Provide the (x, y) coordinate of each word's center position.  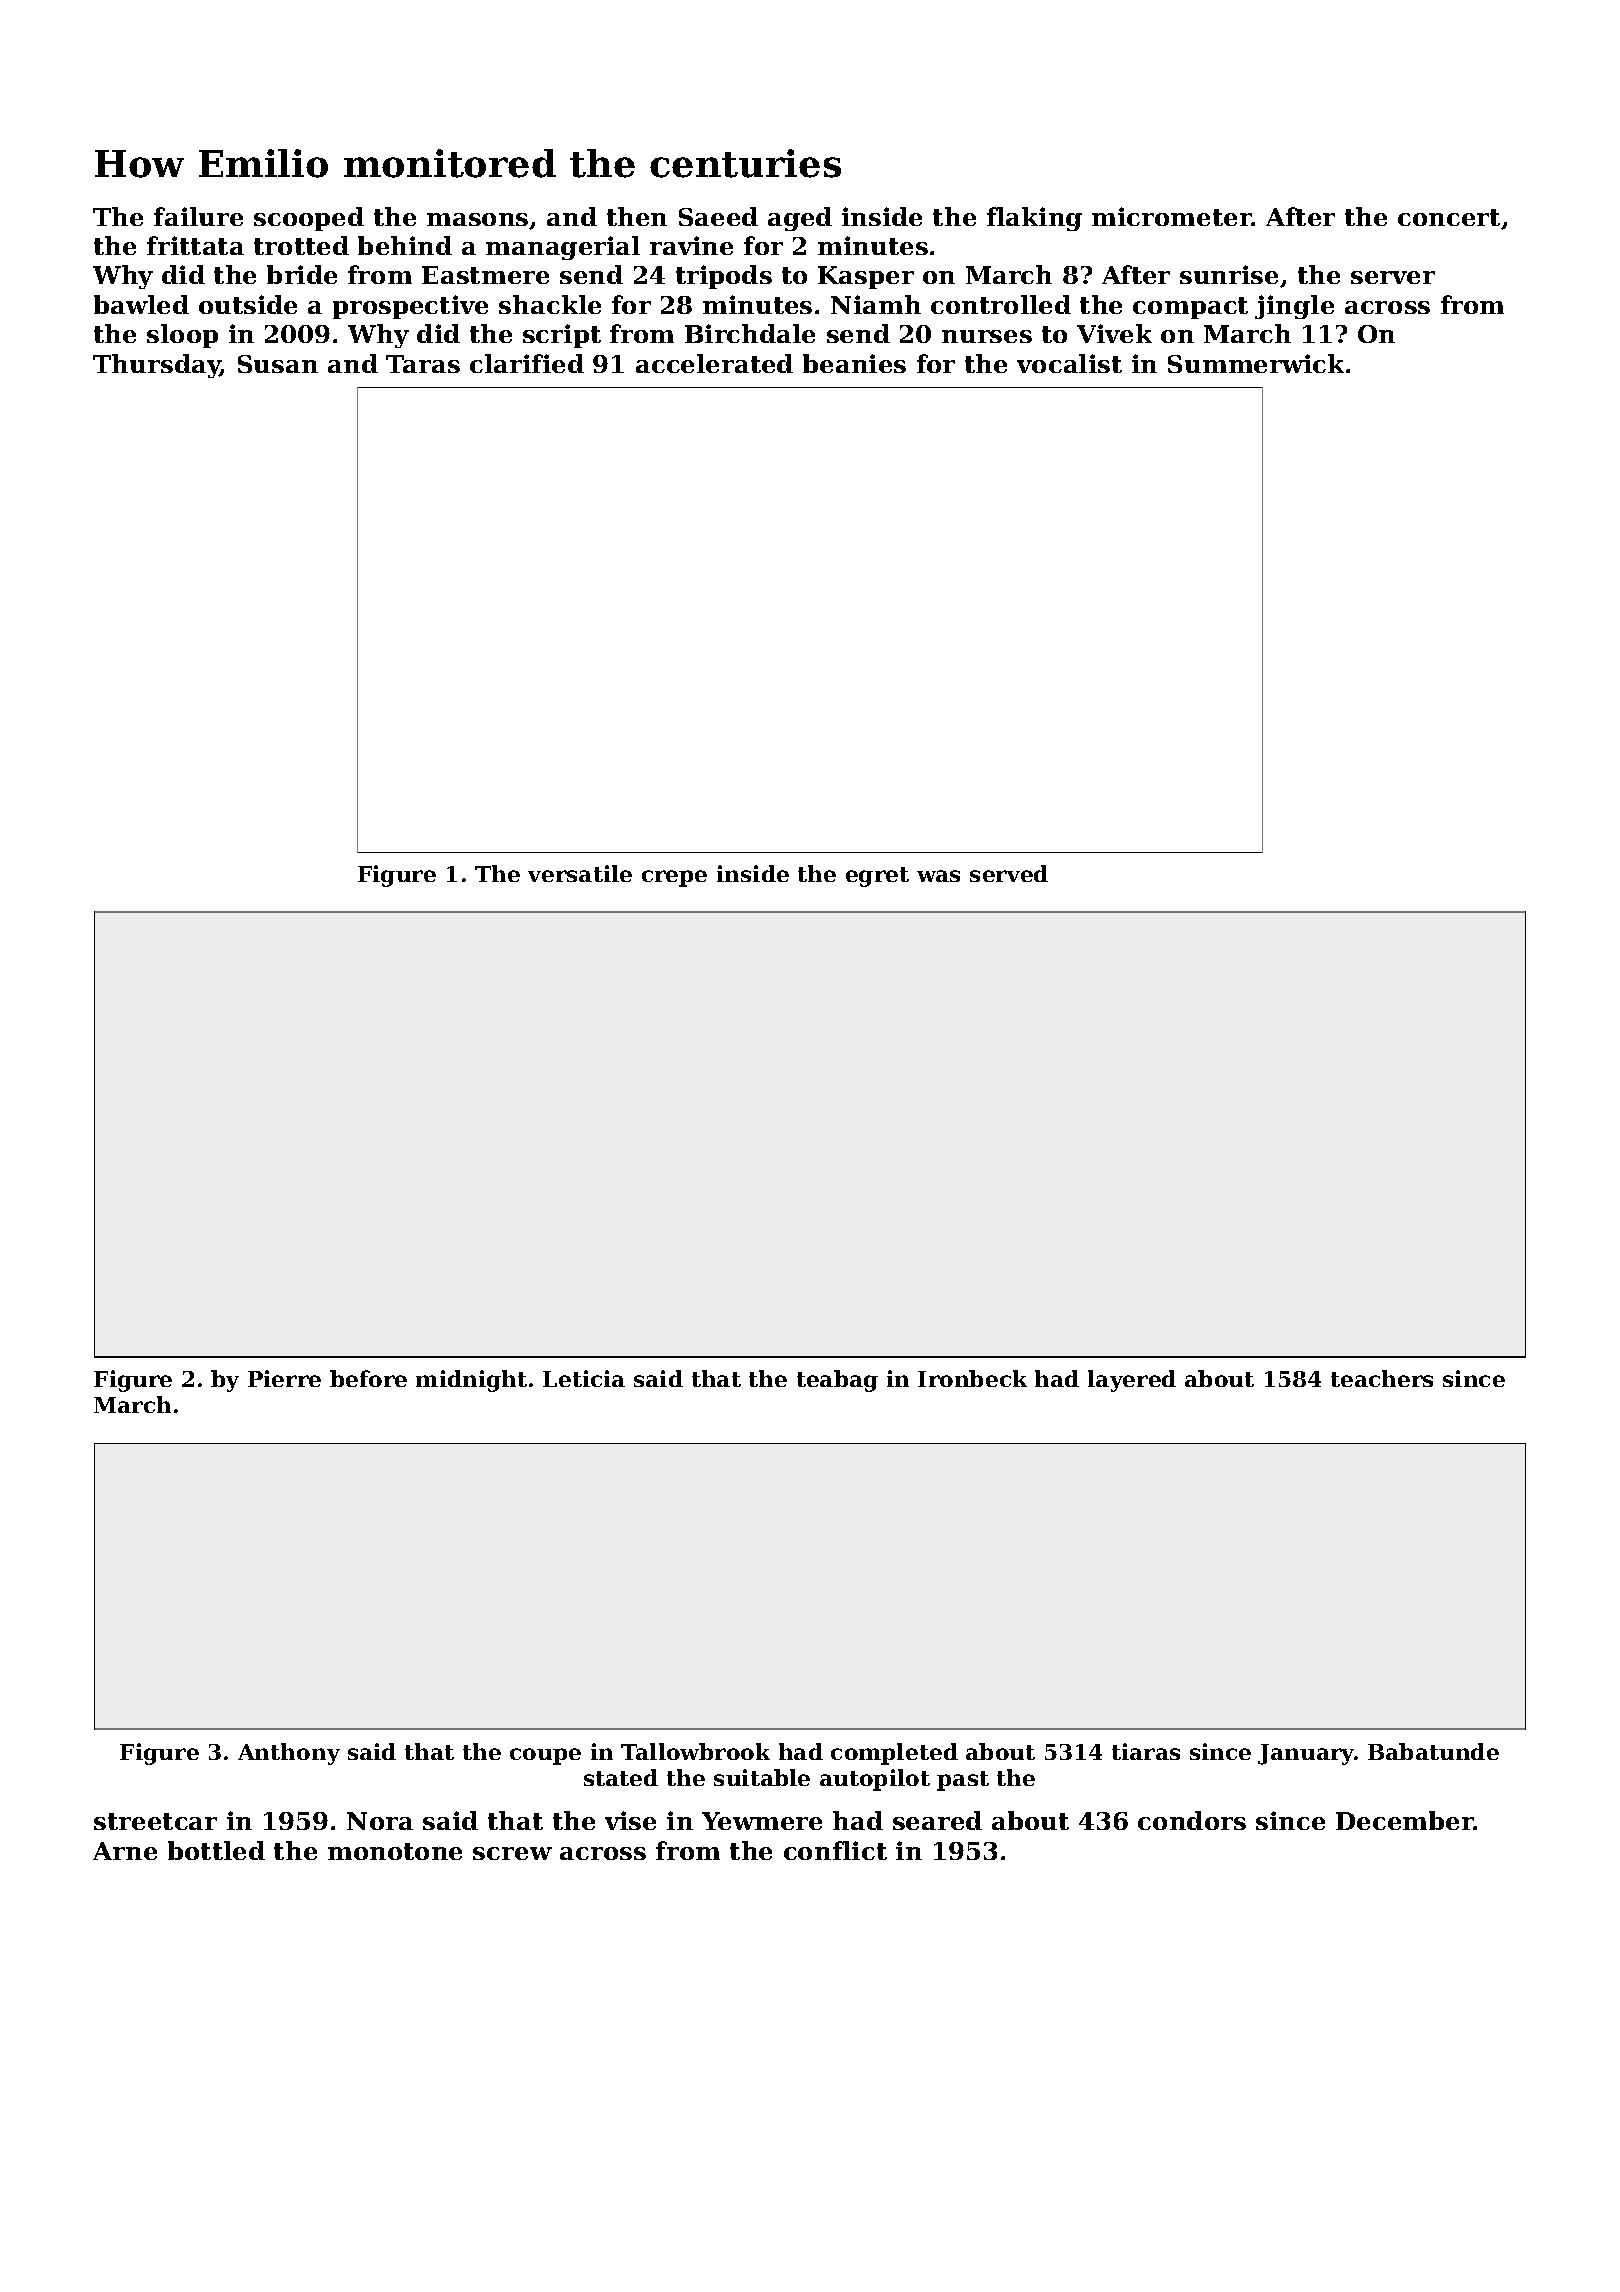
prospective (410, 307)
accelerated (714, 363)
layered (1132, 1381)
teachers (1382, 1378)
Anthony (289, 1754)
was (938, 876)
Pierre (284, 1378)
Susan (278, 364)
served (1009, 873)
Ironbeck (972, 1378)
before (368, 1378)
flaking (1034, 219)
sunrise (1229, 274)
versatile (580, 873)
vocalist (1069, 363)
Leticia (584, 1378)
